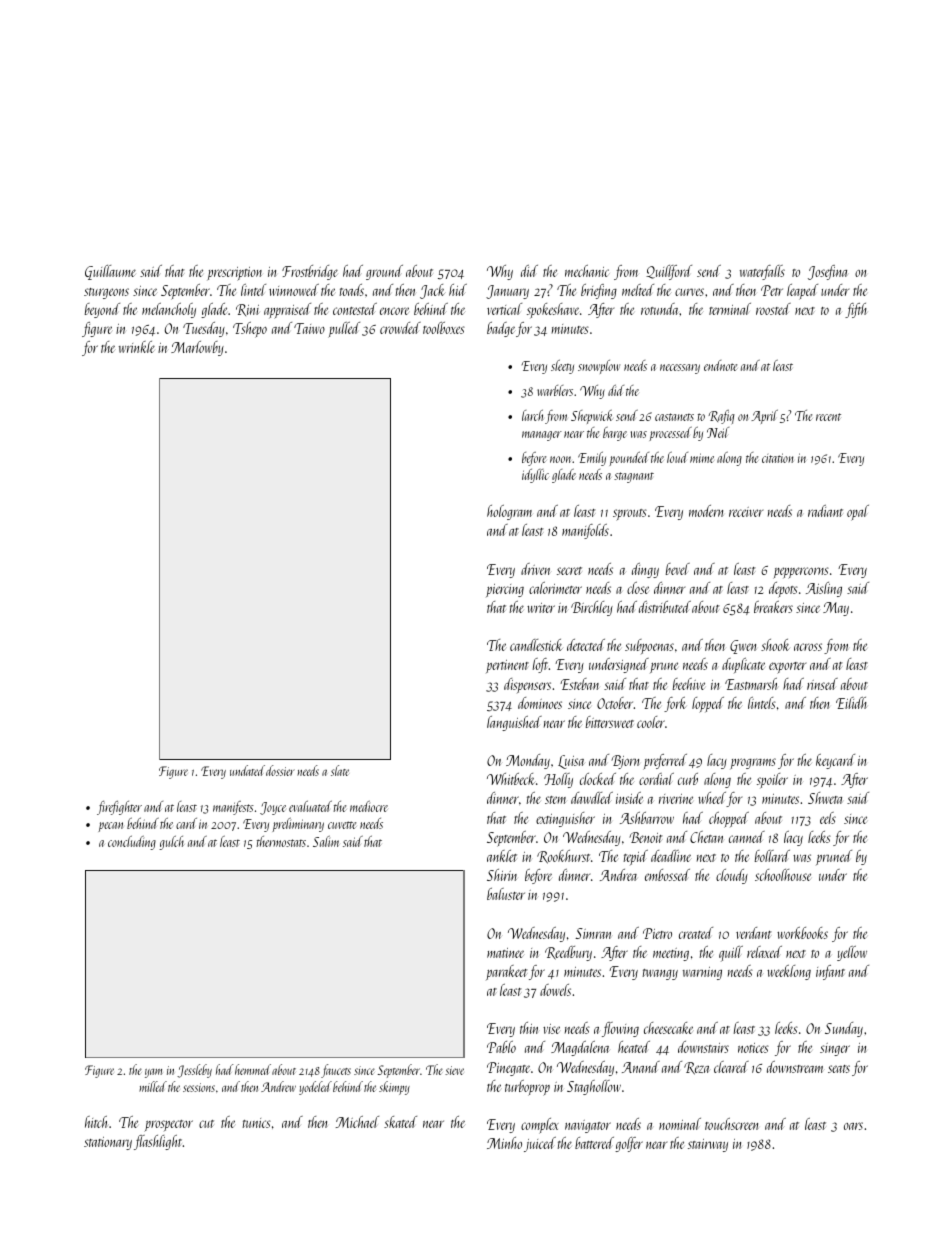 The image size is (952, 1233). Describe the element at coordinates (828, 417) in the screenshot. I see `recent` at that location.
